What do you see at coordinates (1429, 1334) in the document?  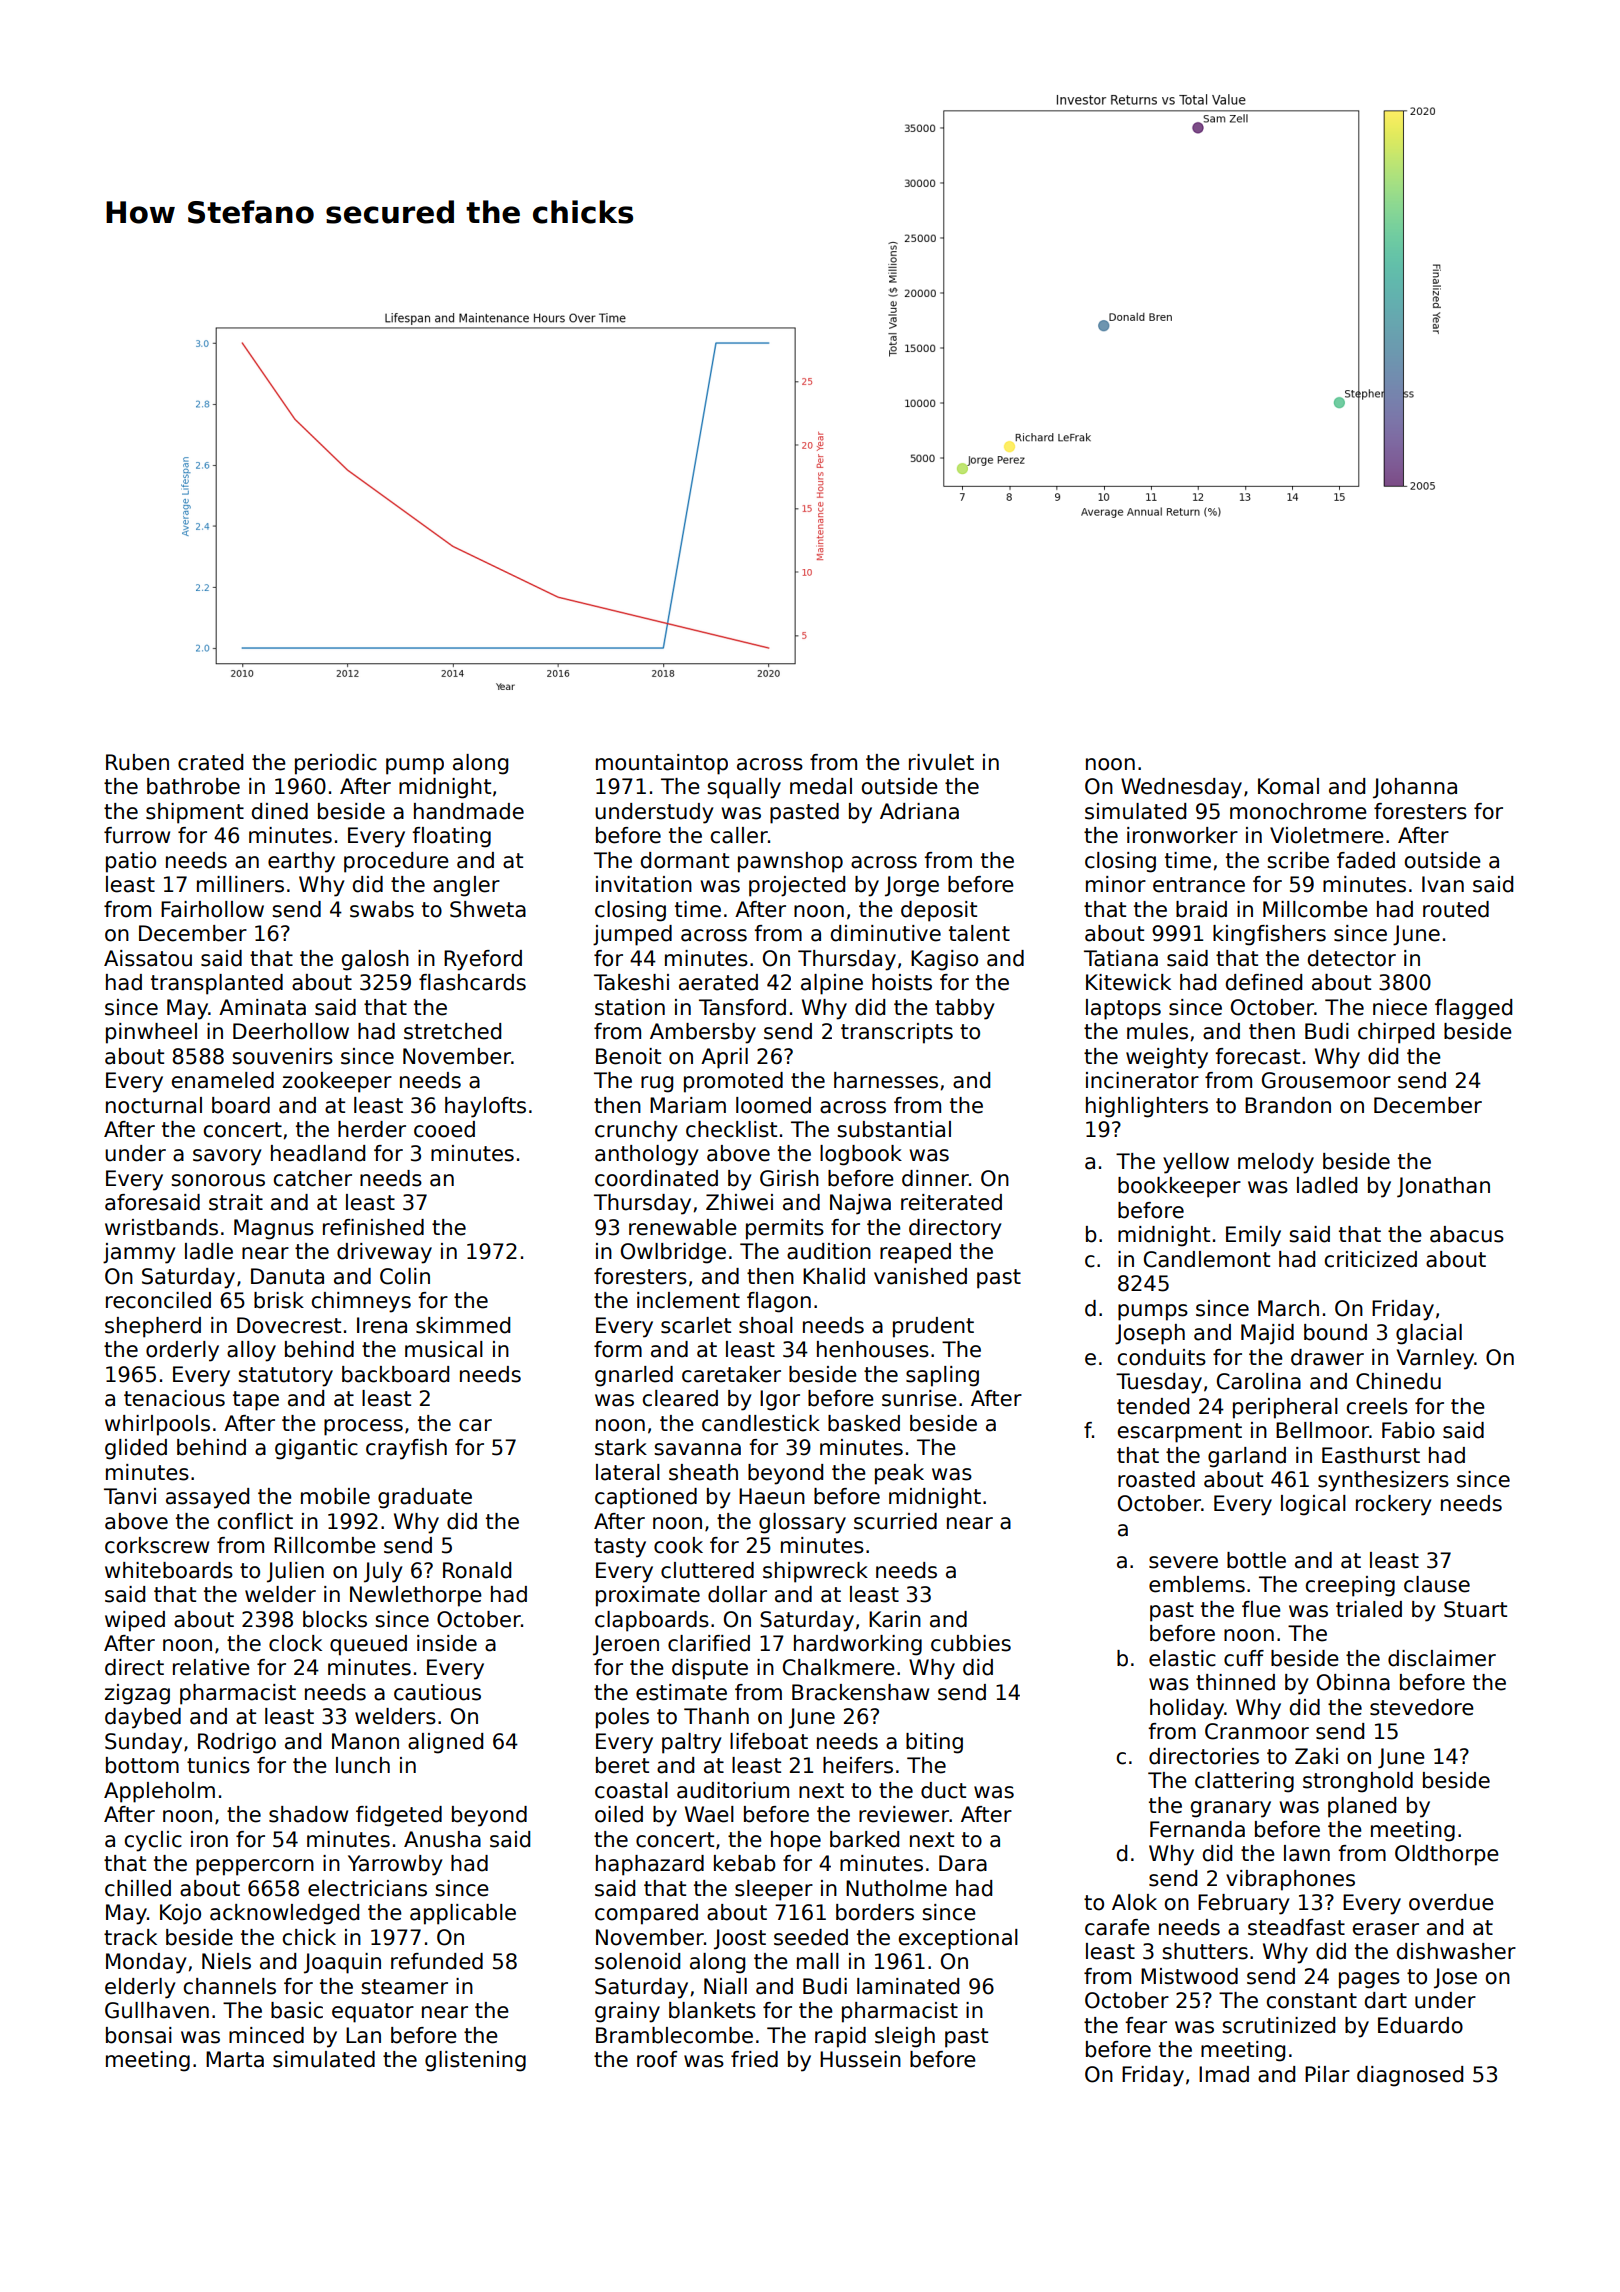 I see `glacial` at bounding box center [1429, 1334].
